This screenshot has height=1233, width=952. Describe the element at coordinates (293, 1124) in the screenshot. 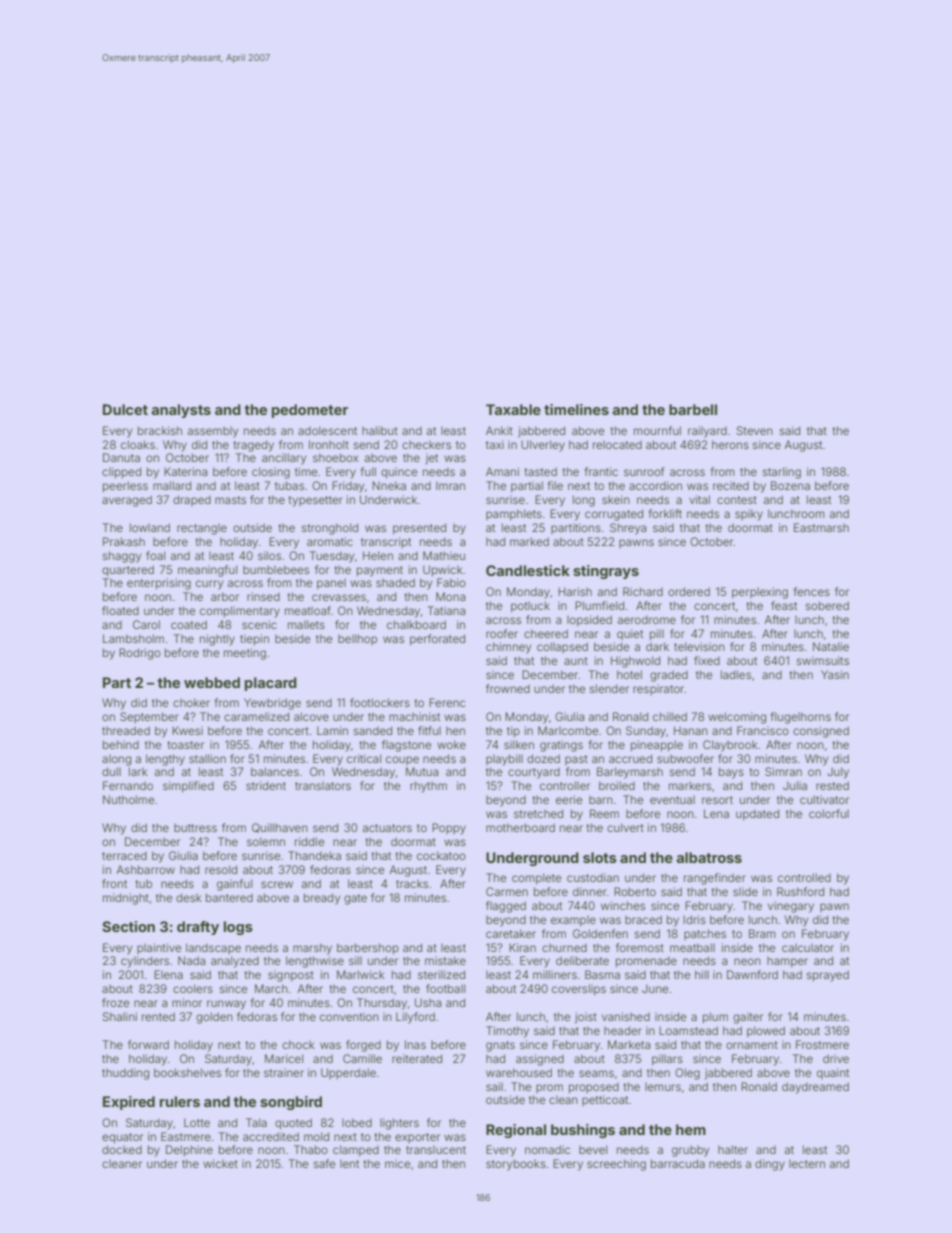

I see `quoted` at that location.
